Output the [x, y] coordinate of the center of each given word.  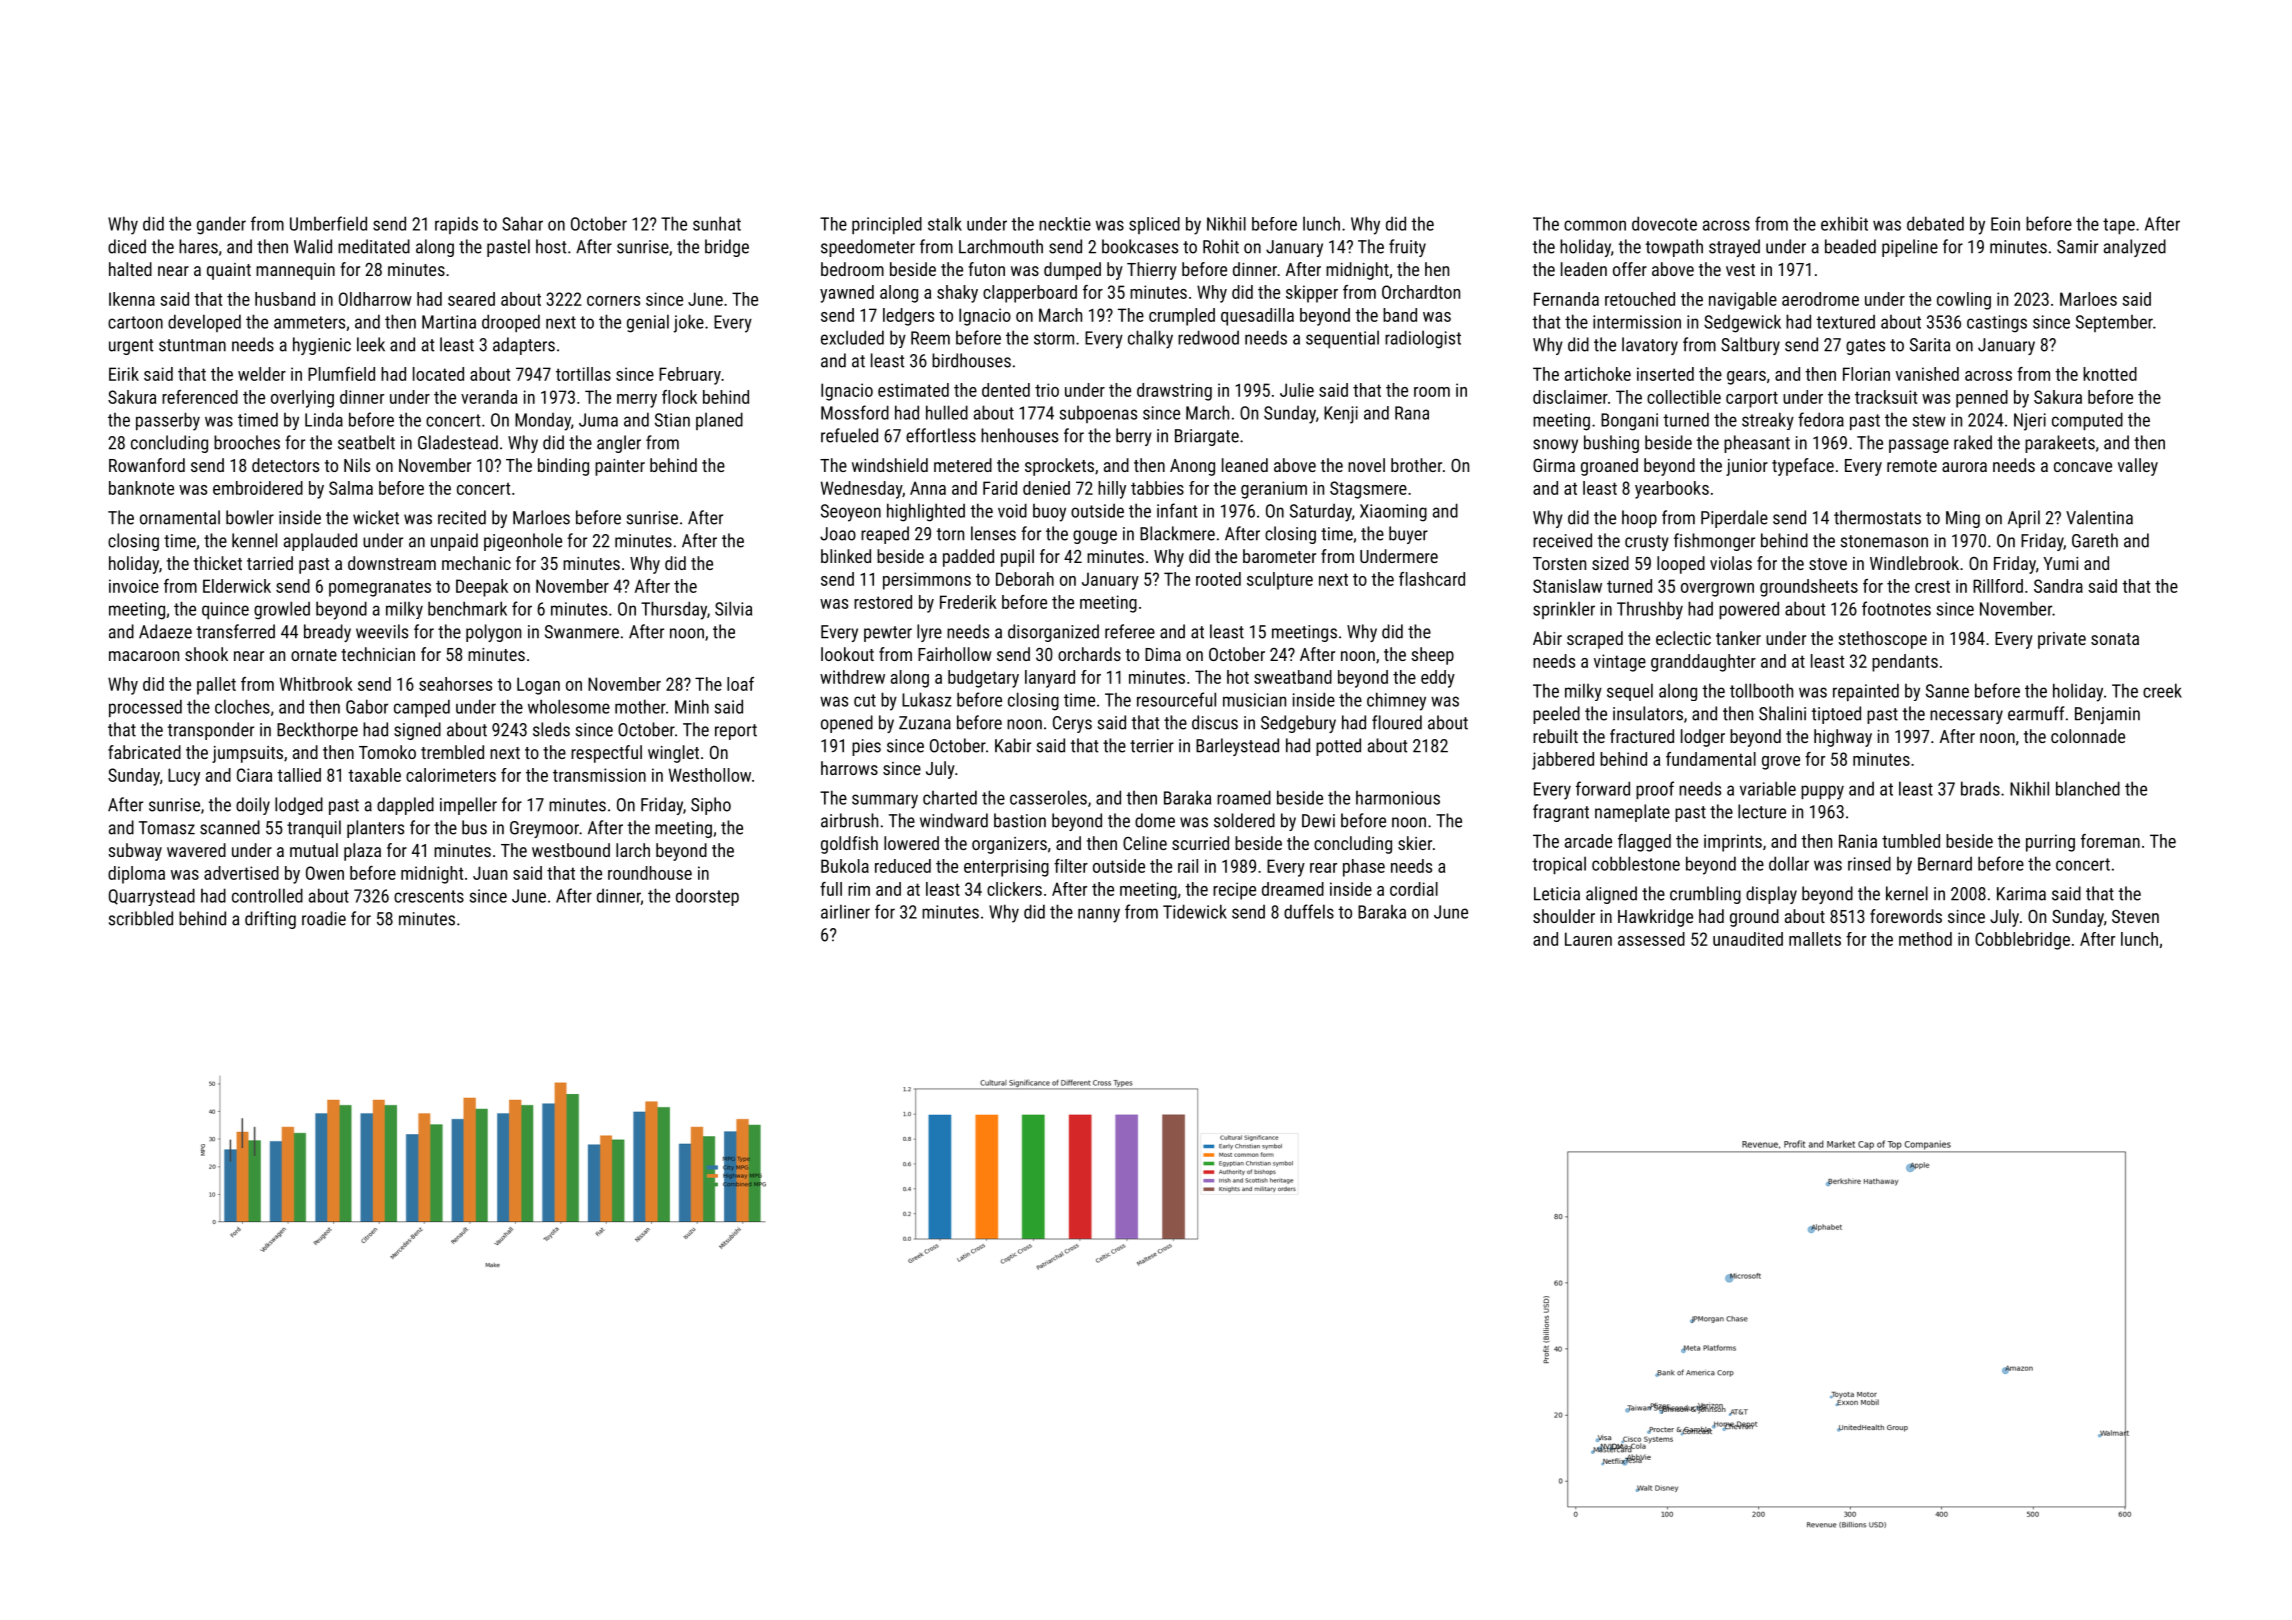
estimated [913, 390]
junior [1747, 467]
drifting [270, 920]
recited [462, 517]
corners [613, 301]
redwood [1208, 337]
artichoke [1598, 374]
